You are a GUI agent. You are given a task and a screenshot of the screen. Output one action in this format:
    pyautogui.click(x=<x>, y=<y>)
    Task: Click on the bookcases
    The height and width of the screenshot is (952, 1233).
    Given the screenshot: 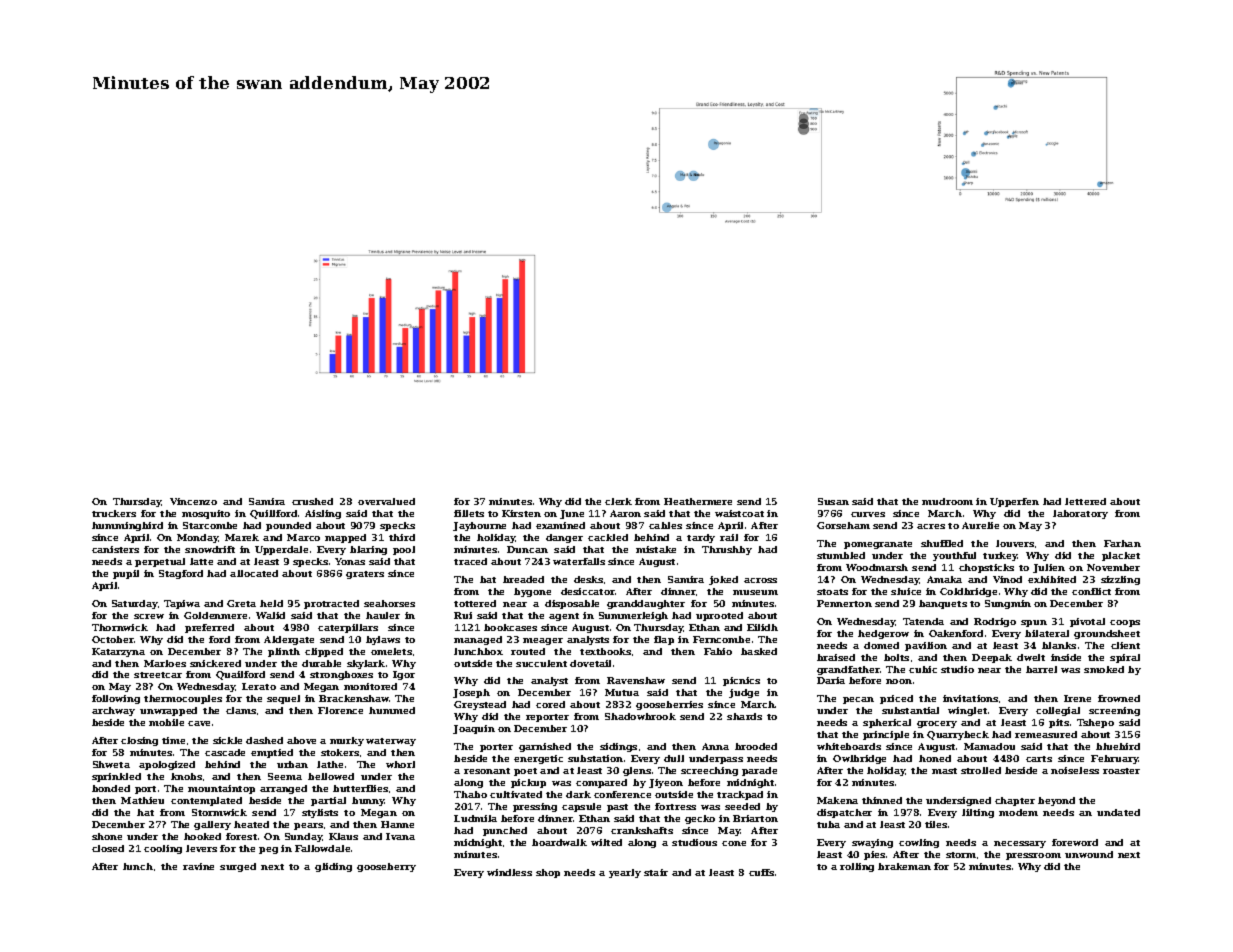 What is the action you would take?
    pyautogui.click(x=510, y=627)
